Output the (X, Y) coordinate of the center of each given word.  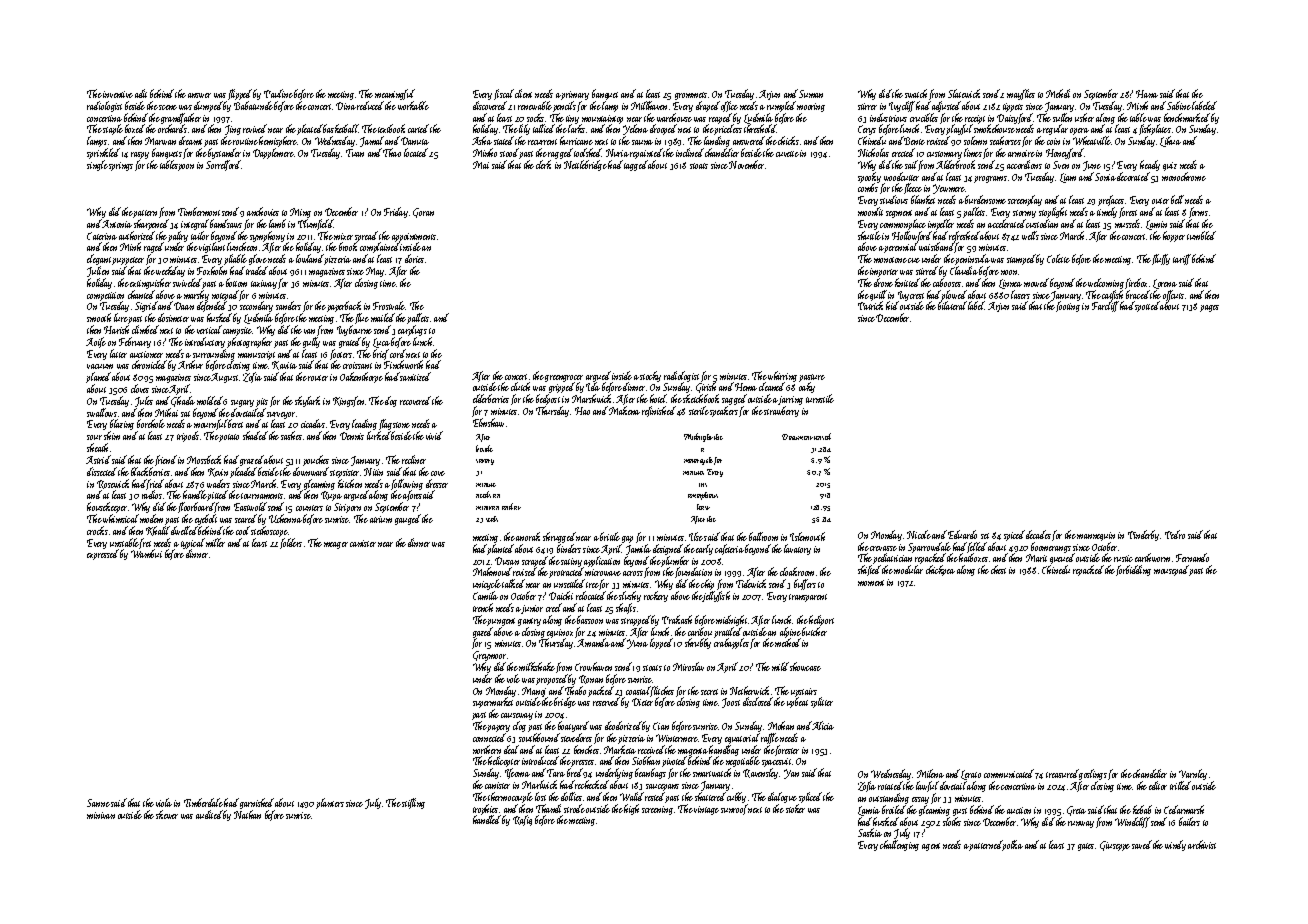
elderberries (491, 398)
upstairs (804, 693)
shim (112, 436)
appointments (414, 238)
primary (575, 95)
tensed (822, 436)
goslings (1093, 774)
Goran (423, 213)
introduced (540, 760)
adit (141, 93)
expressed (102, 555)
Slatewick (964, 93)
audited (210, 814)
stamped (1022, 259)
